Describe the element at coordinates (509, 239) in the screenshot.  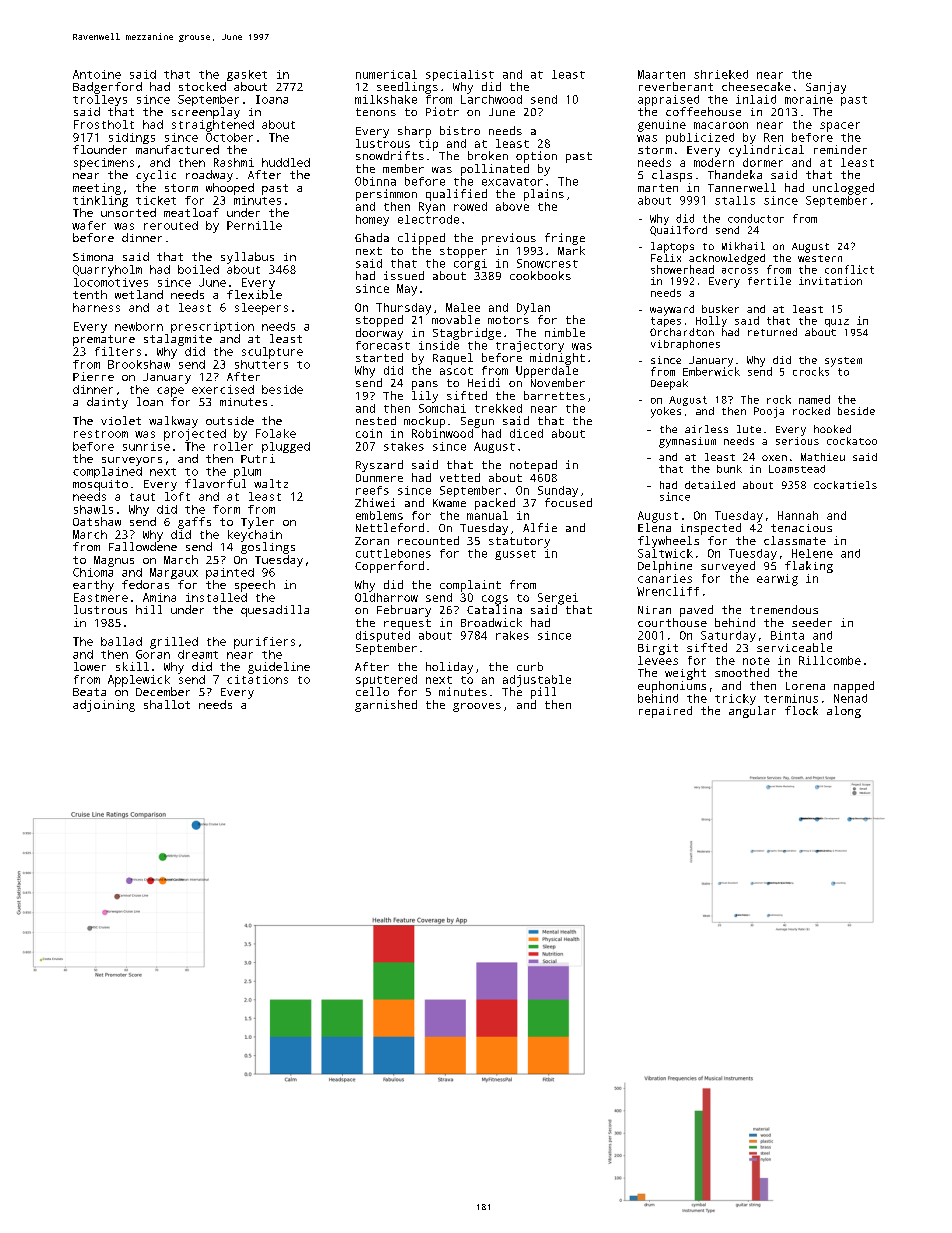
I see `previous` at that location.
